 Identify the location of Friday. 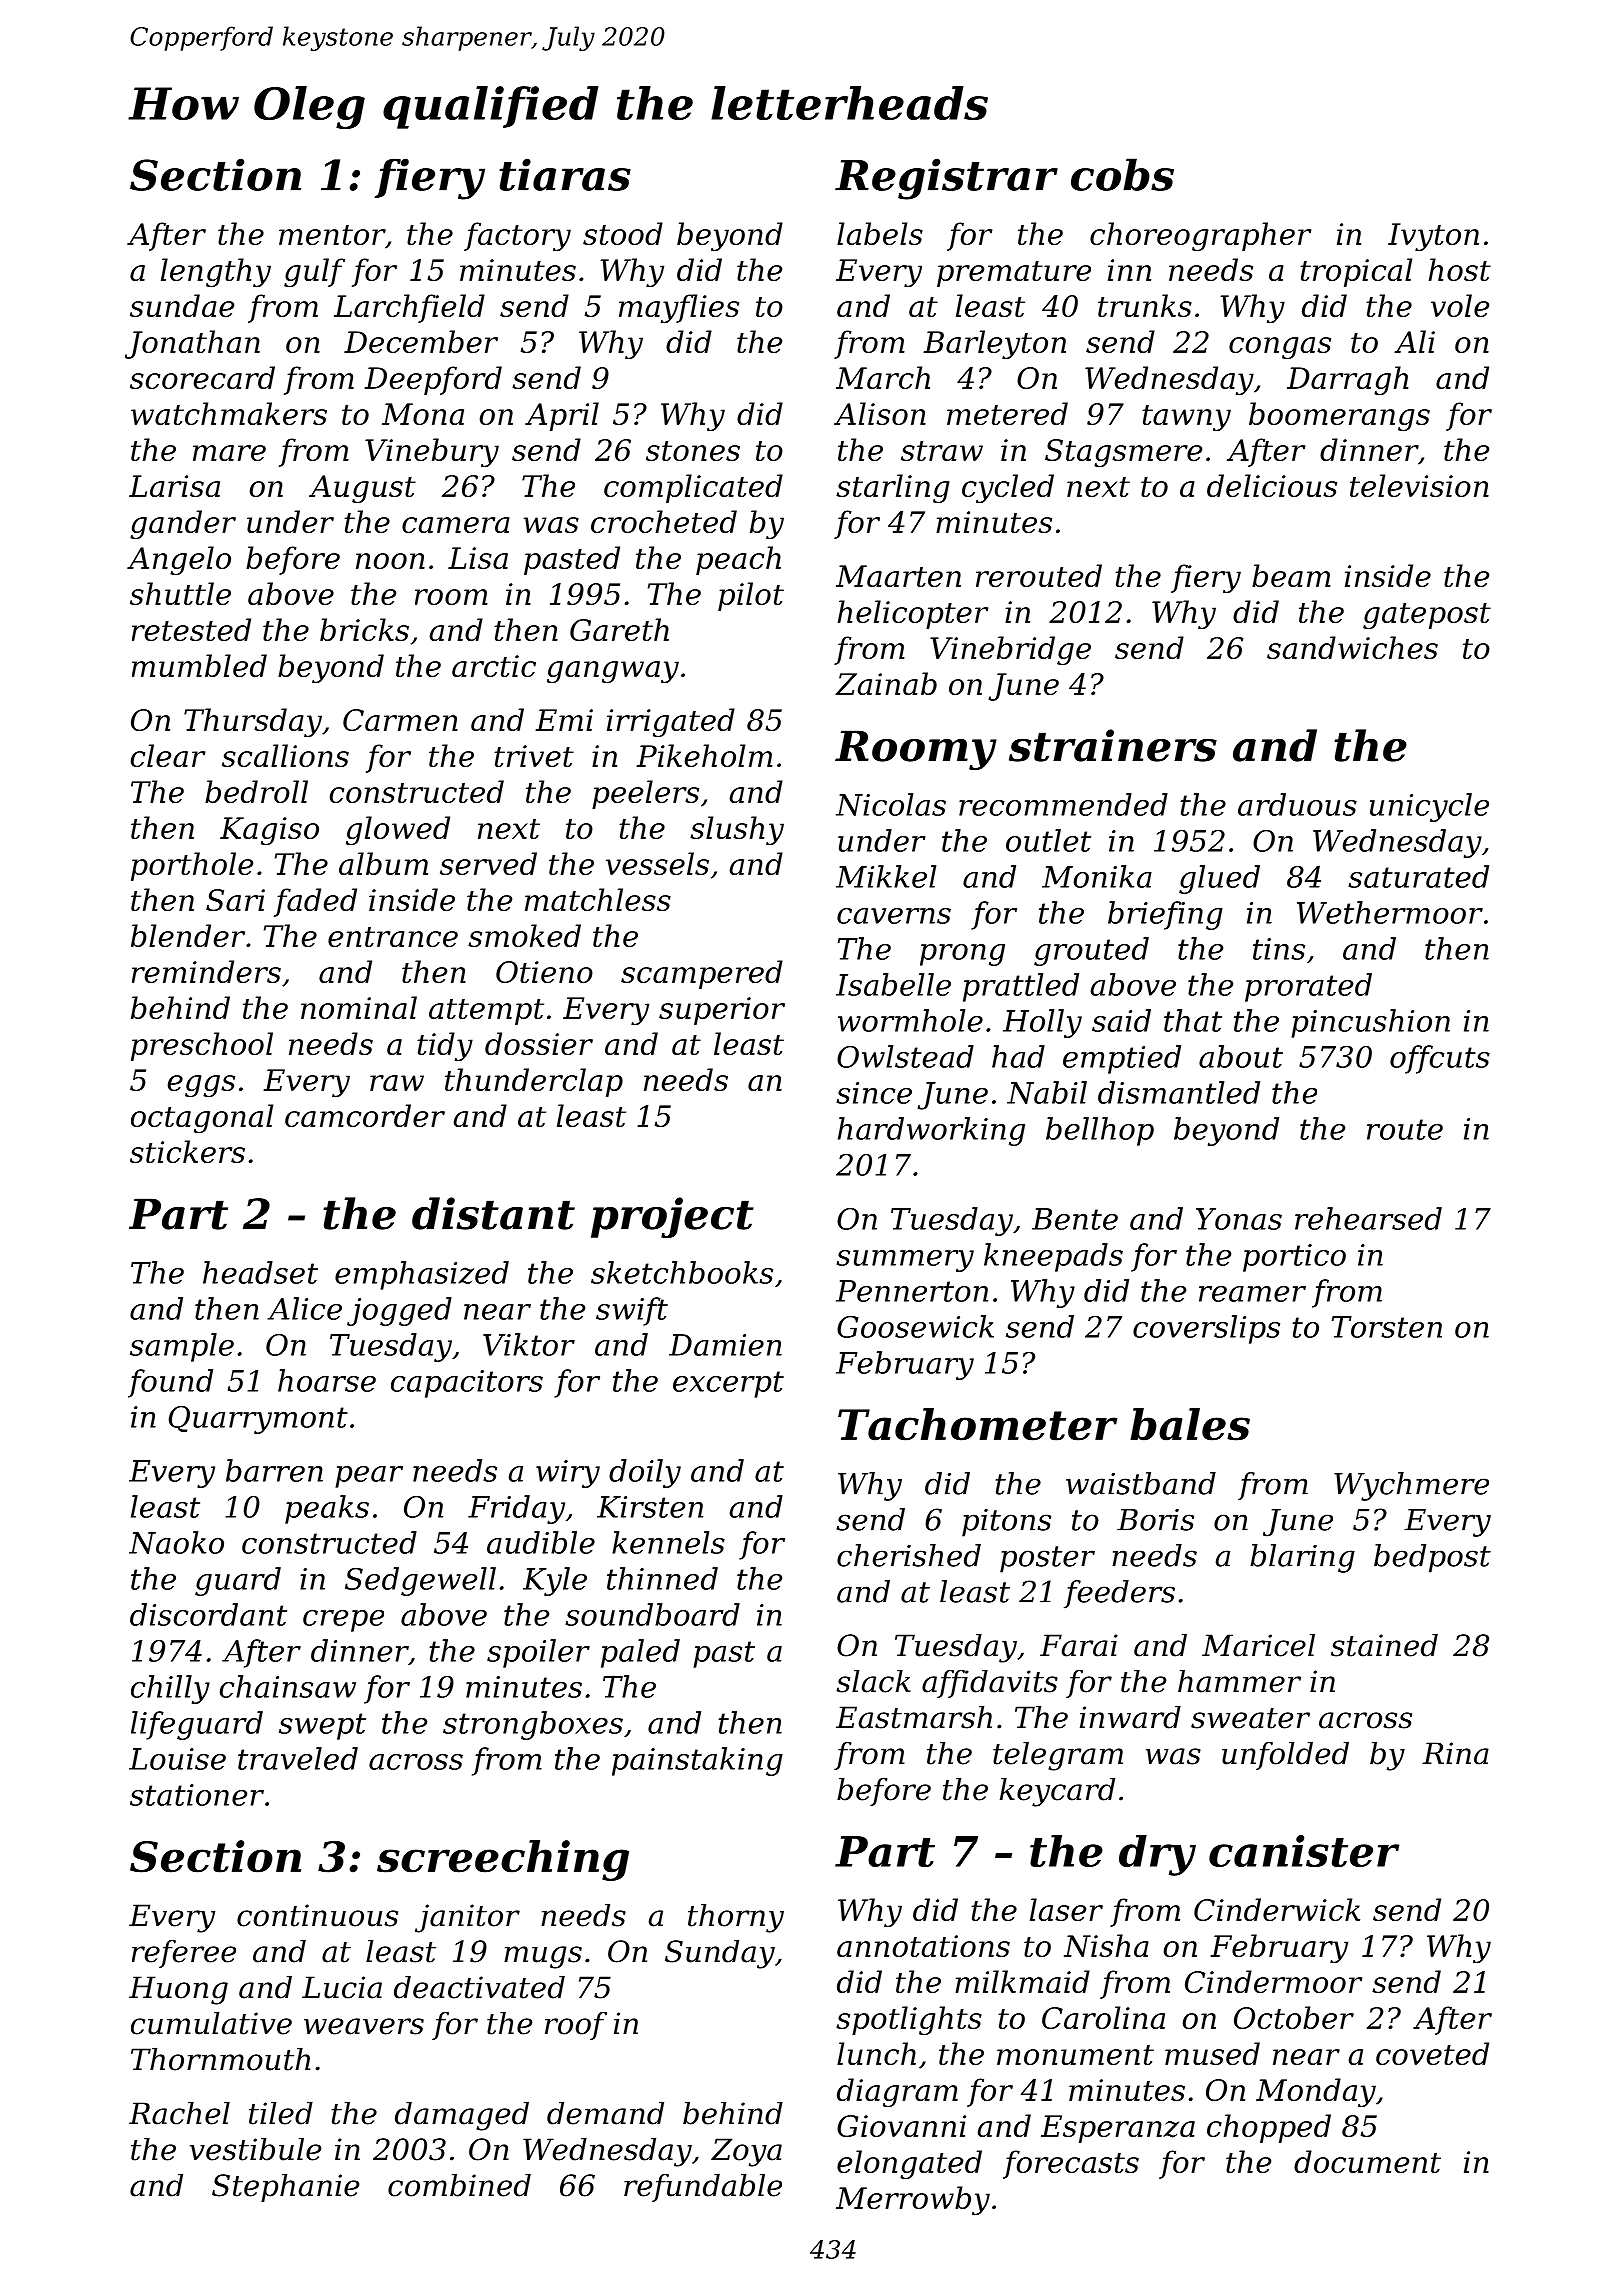
(516, 1509).
